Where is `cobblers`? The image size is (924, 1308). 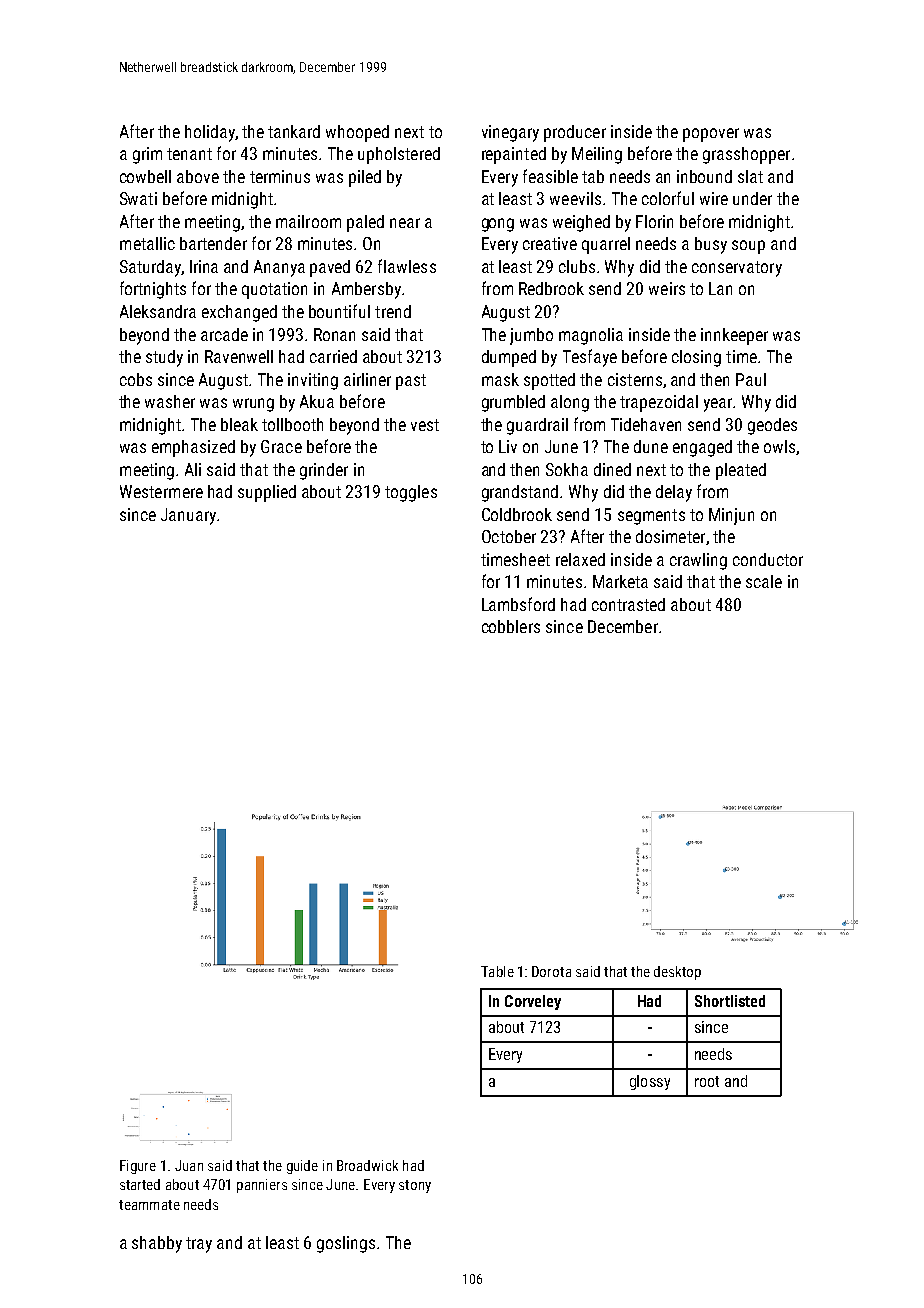
cobblers is located at coordinates (511, 626).
